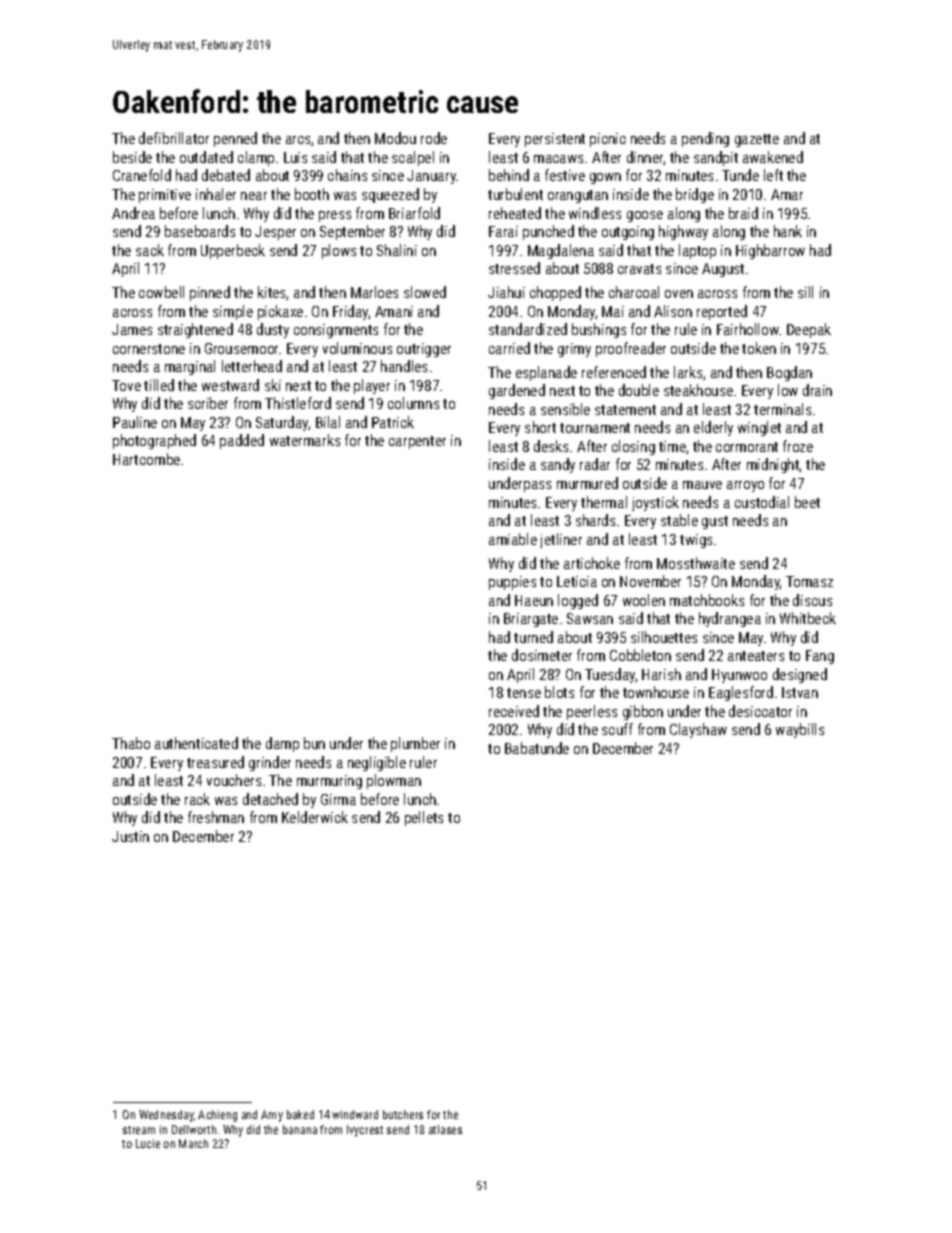 The image size is (952, 1233). What do you see at coordinates (697, 251) in the document?
I see `laptop` at bounding box center [697, 251].
